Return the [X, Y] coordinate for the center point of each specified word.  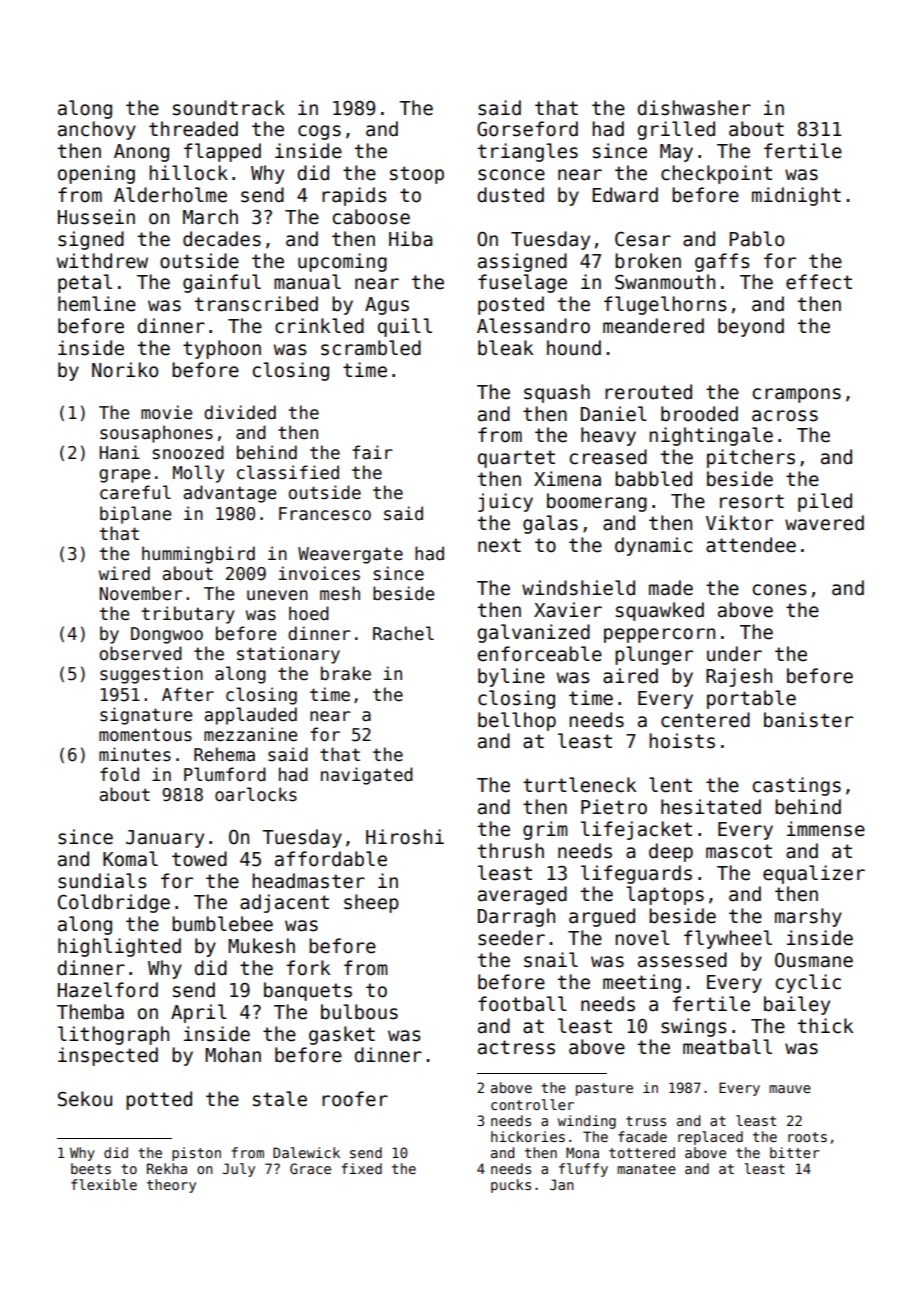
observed [141, 653]
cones [779, 590]
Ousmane [814, 960]
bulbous [359, 1012]
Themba [90, 1012]
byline [511, 677]
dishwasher [694, 108]
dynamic [653, 546]
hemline [97, 304]
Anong [141, 153]
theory [171, 1186]
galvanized [533, 633]
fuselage [522, 283]
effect [819, 282]
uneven [277, 595]
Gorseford [527, 129]
